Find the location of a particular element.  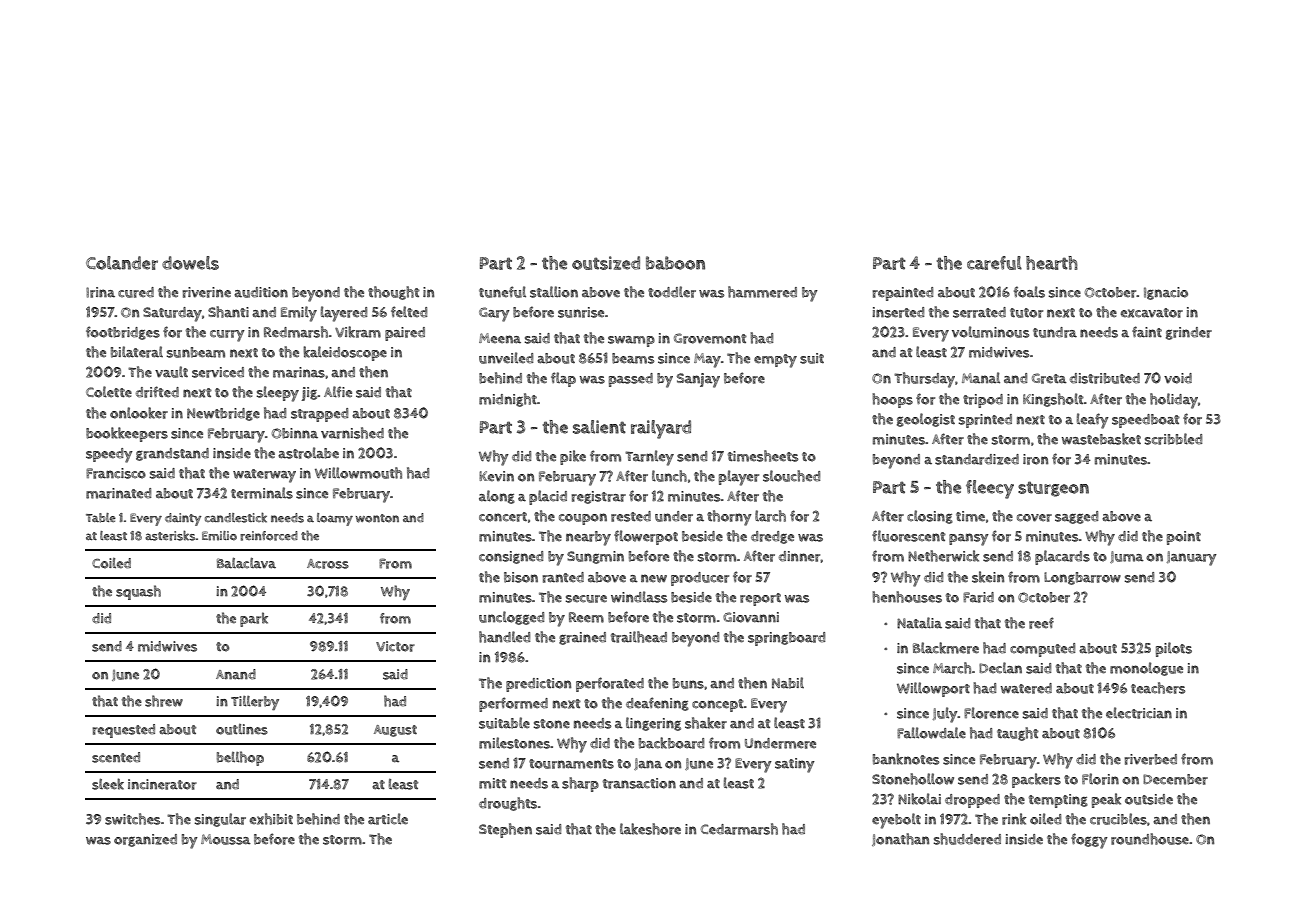

slouched is located at coordinates (791, 476).
